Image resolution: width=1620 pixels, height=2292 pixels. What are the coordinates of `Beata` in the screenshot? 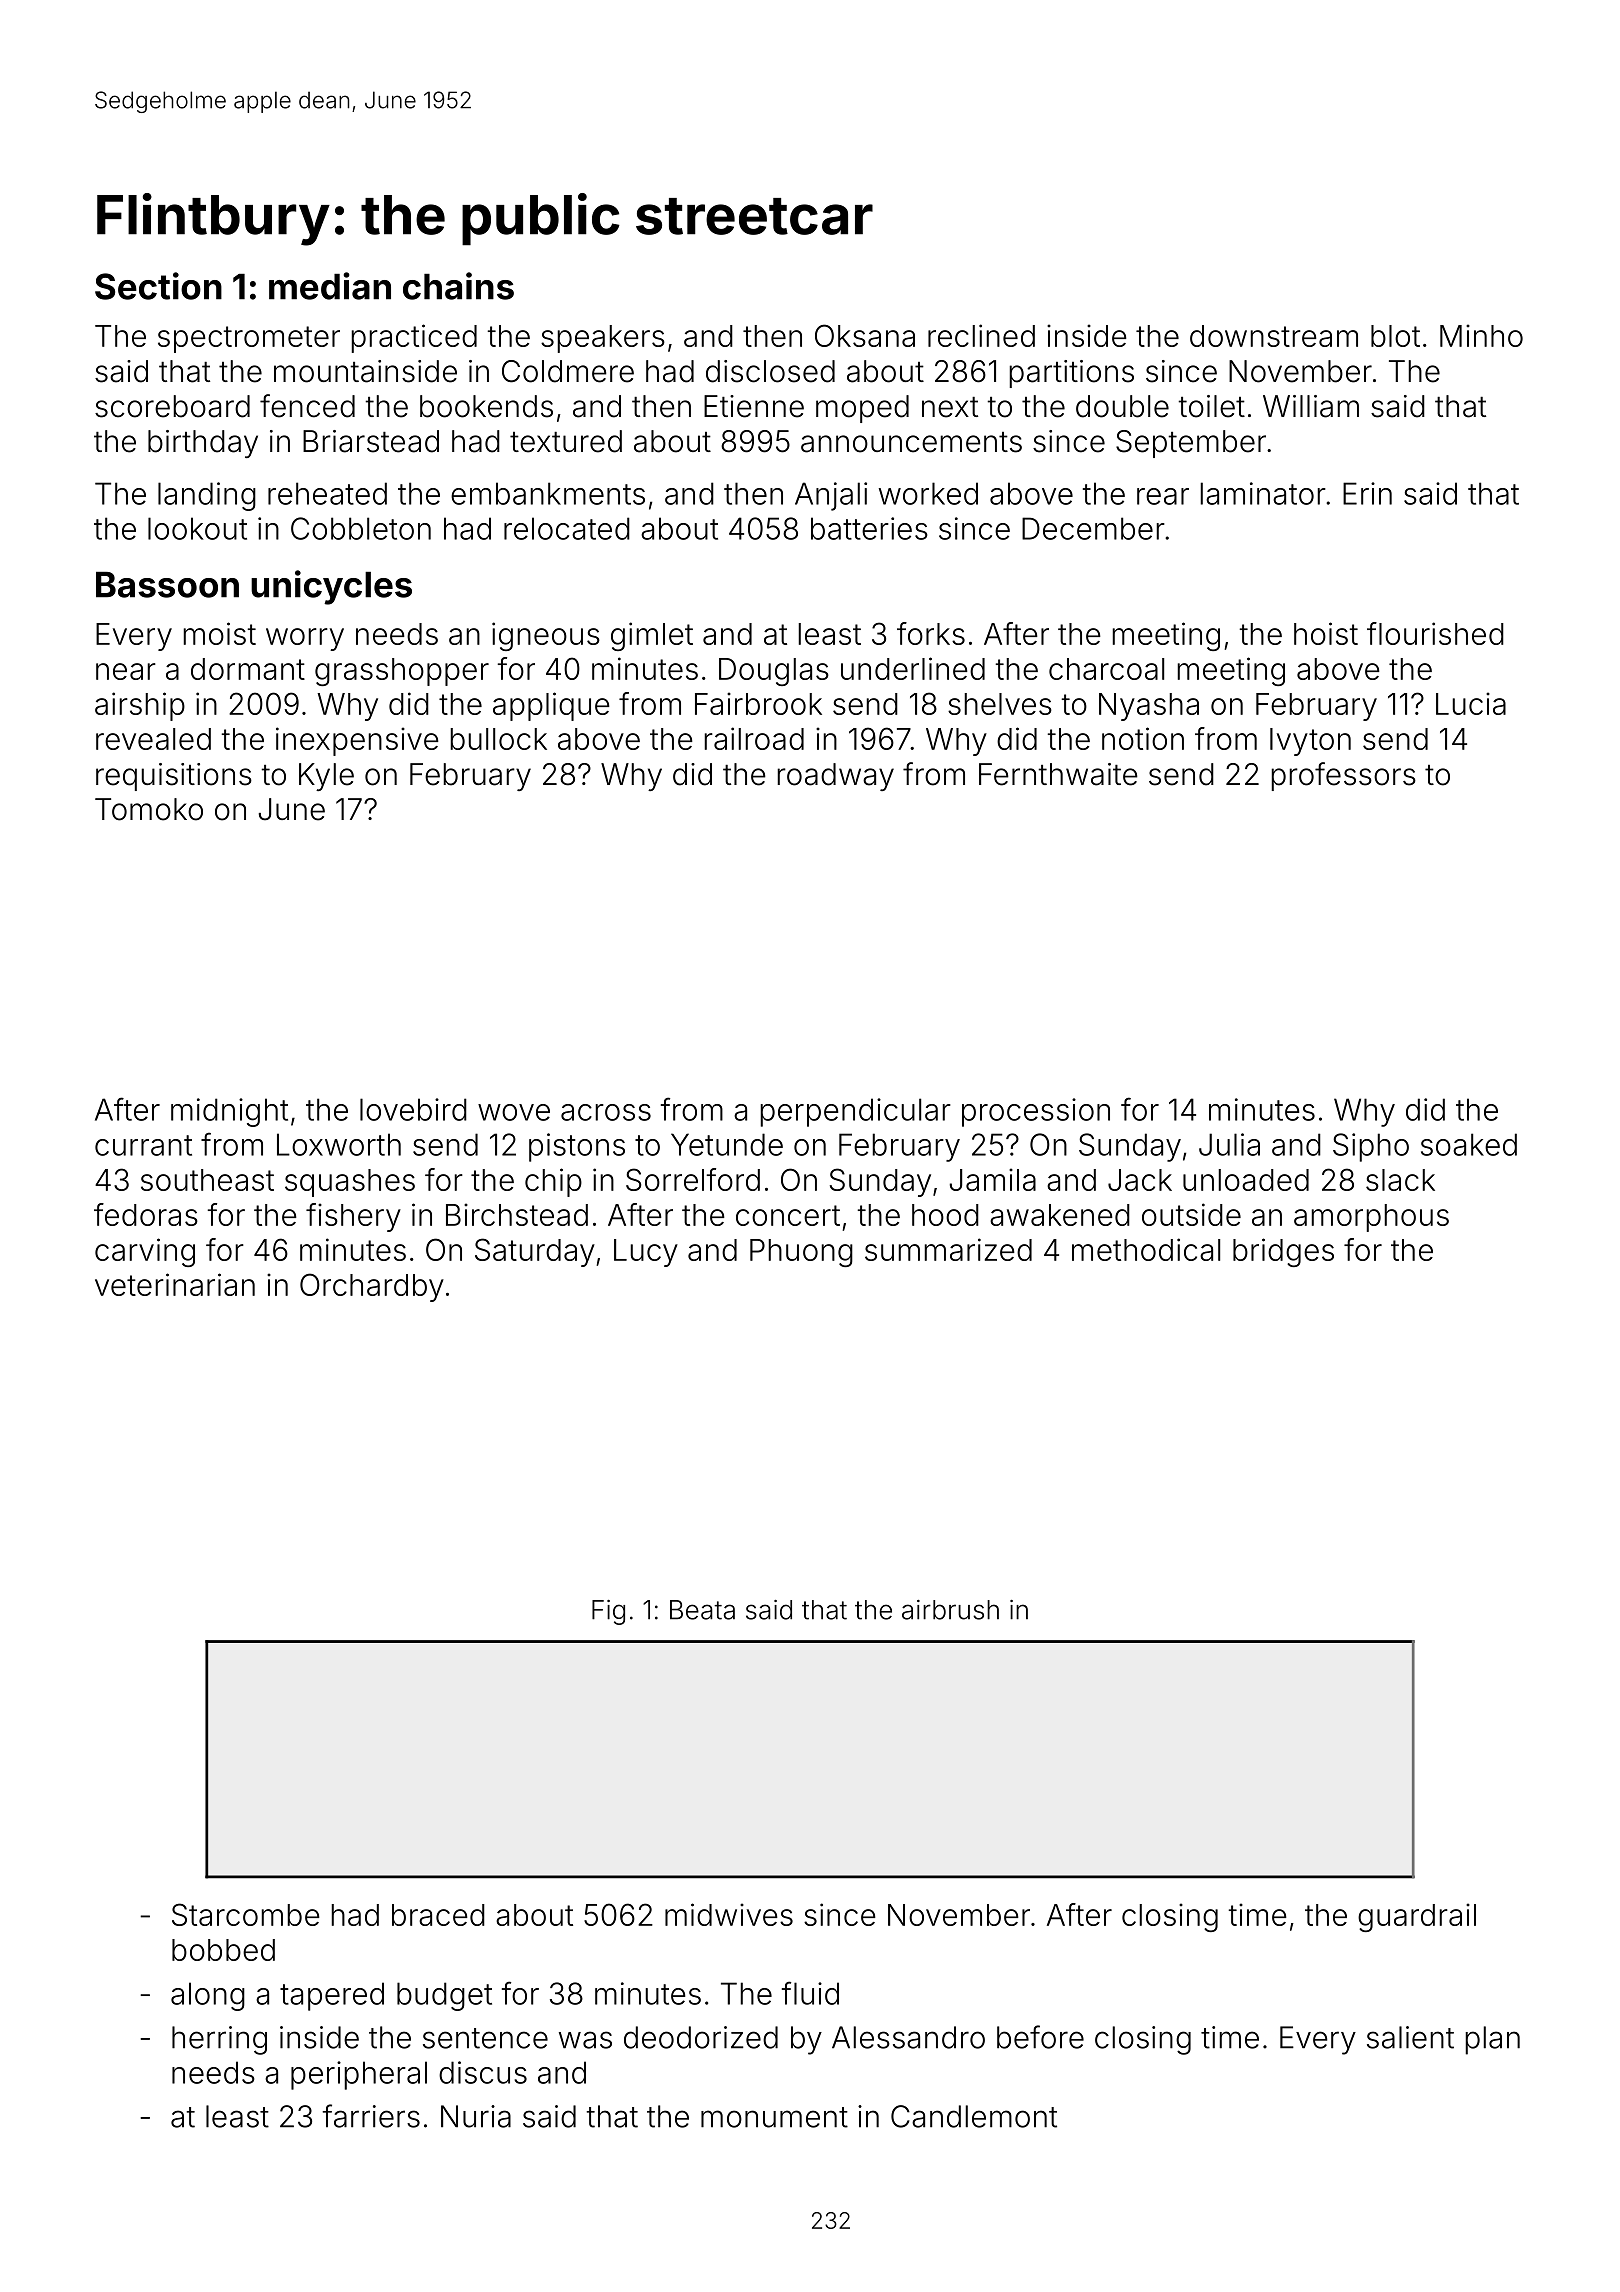 It's located at (702, 1610).
